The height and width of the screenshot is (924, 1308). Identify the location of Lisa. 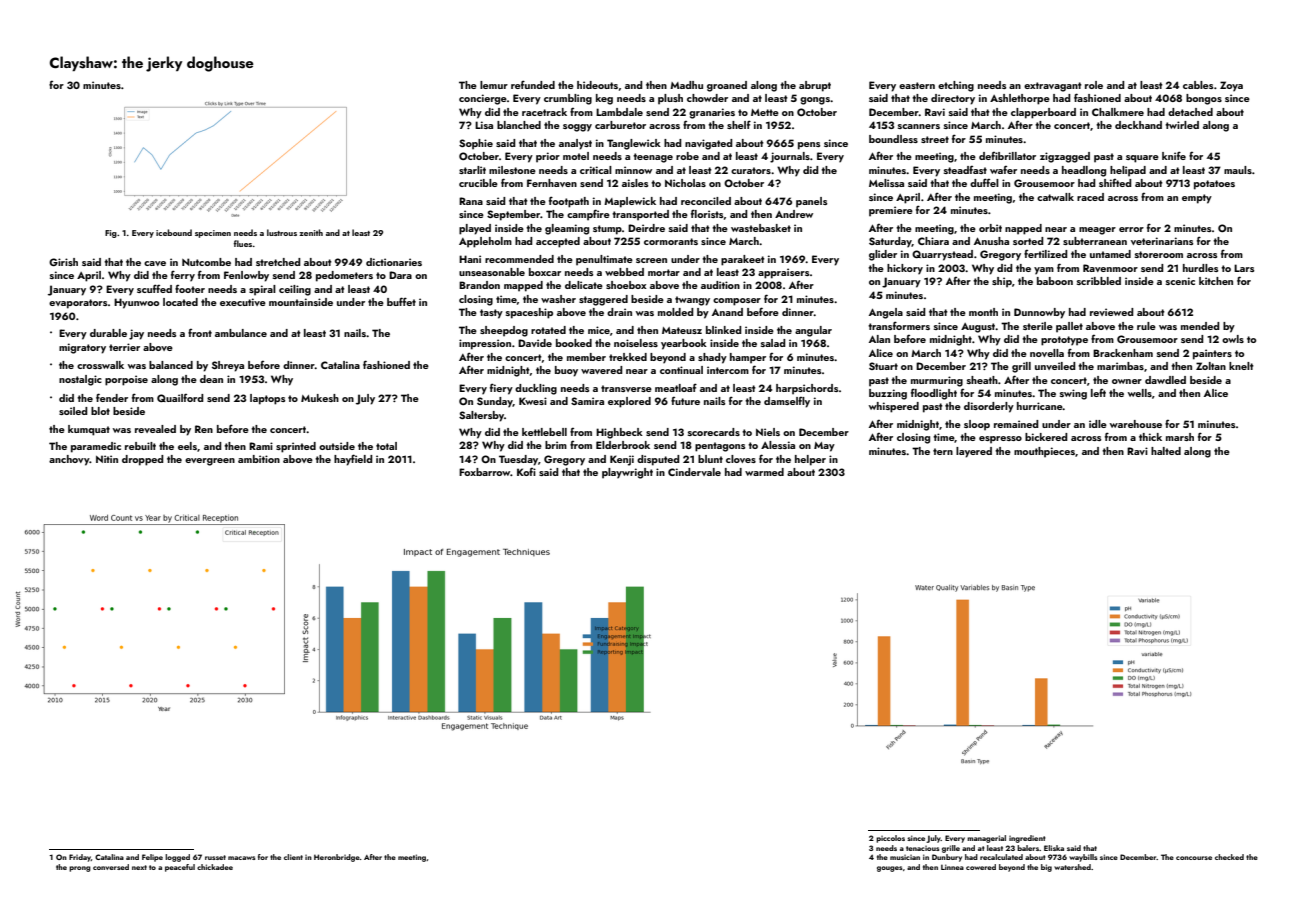
(484, 125).
